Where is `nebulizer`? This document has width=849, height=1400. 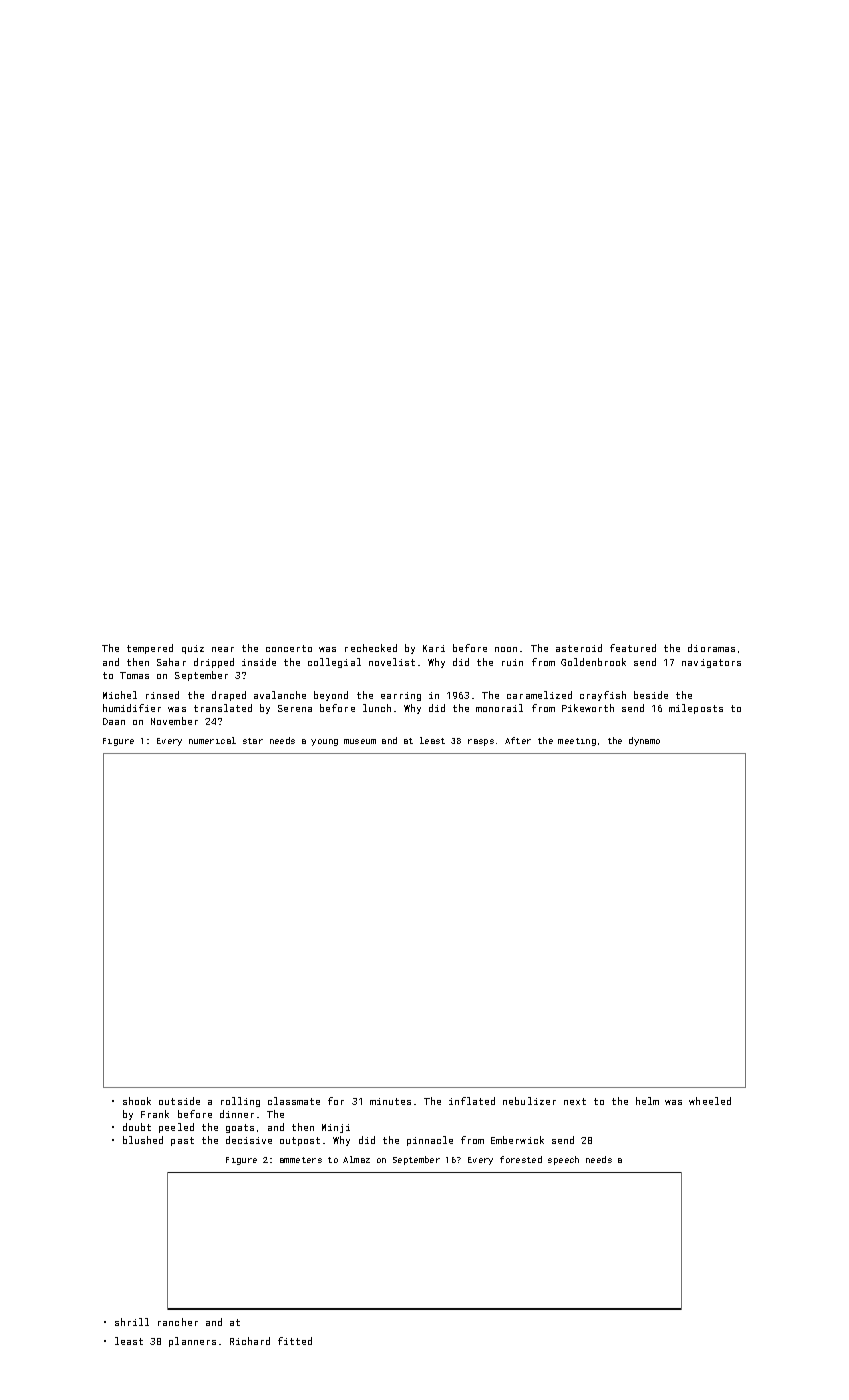 nebulizer is located at coordinates (529, 1101).
